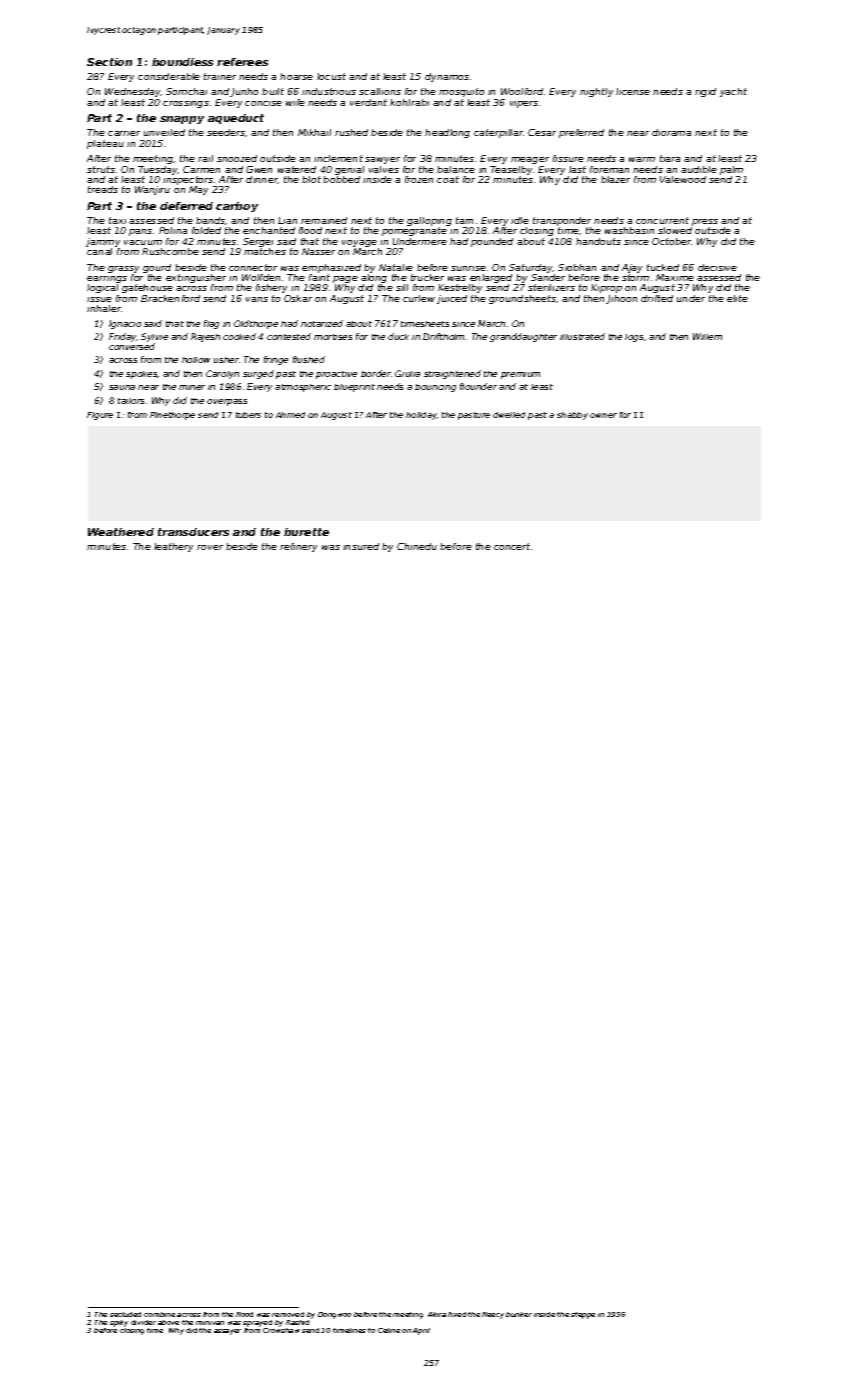  I want to click on yacht, so click(733, 92).
